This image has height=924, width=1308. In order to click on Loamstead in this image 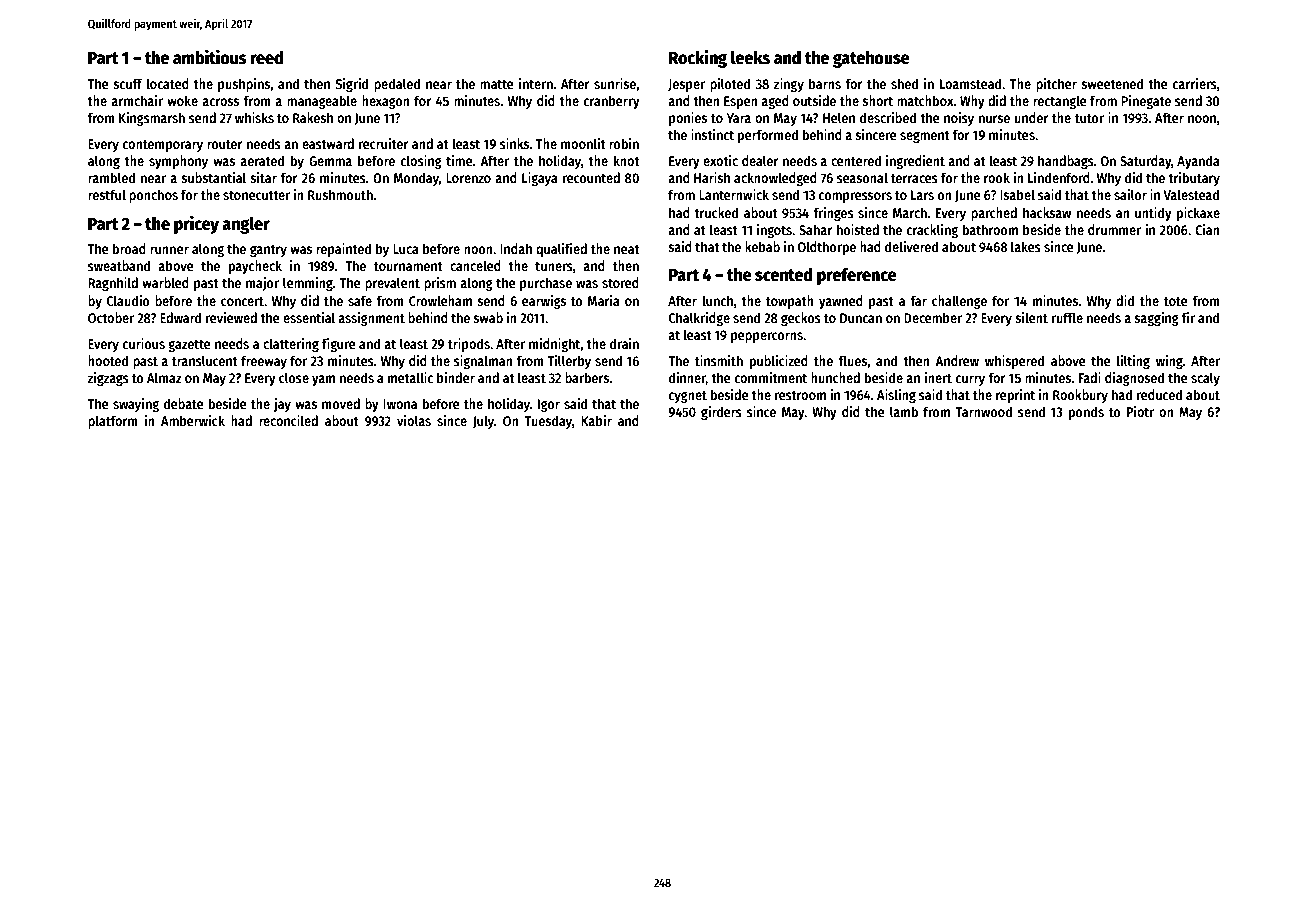, I will do `click(970, 83)`.
